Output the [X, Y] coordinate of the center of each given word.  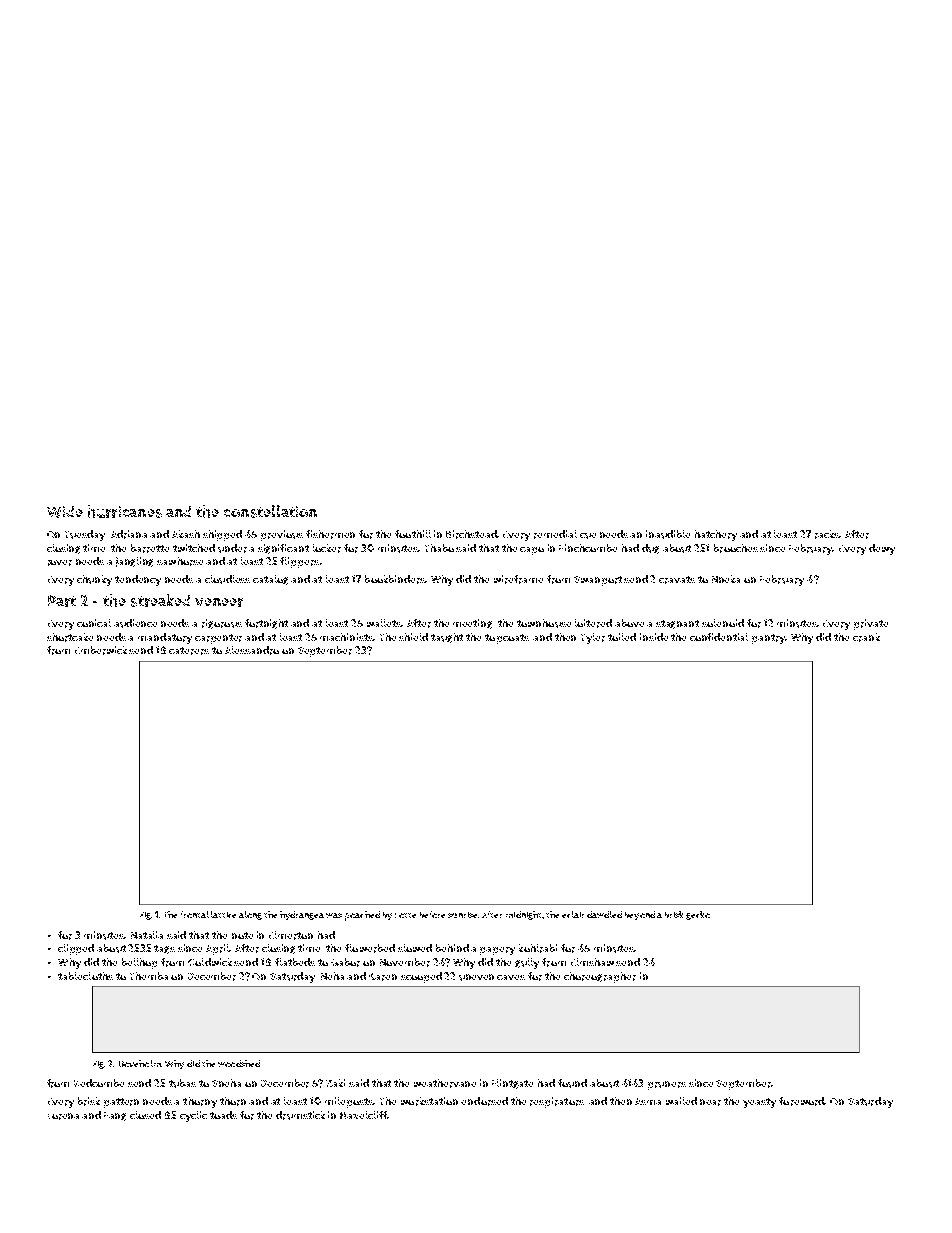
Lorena [63, 1116]
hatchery [716, 535]
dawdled [604, 914]
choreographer [600, 977]
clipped [76, 949]
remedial [555, 534]
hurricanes [125, 511]
